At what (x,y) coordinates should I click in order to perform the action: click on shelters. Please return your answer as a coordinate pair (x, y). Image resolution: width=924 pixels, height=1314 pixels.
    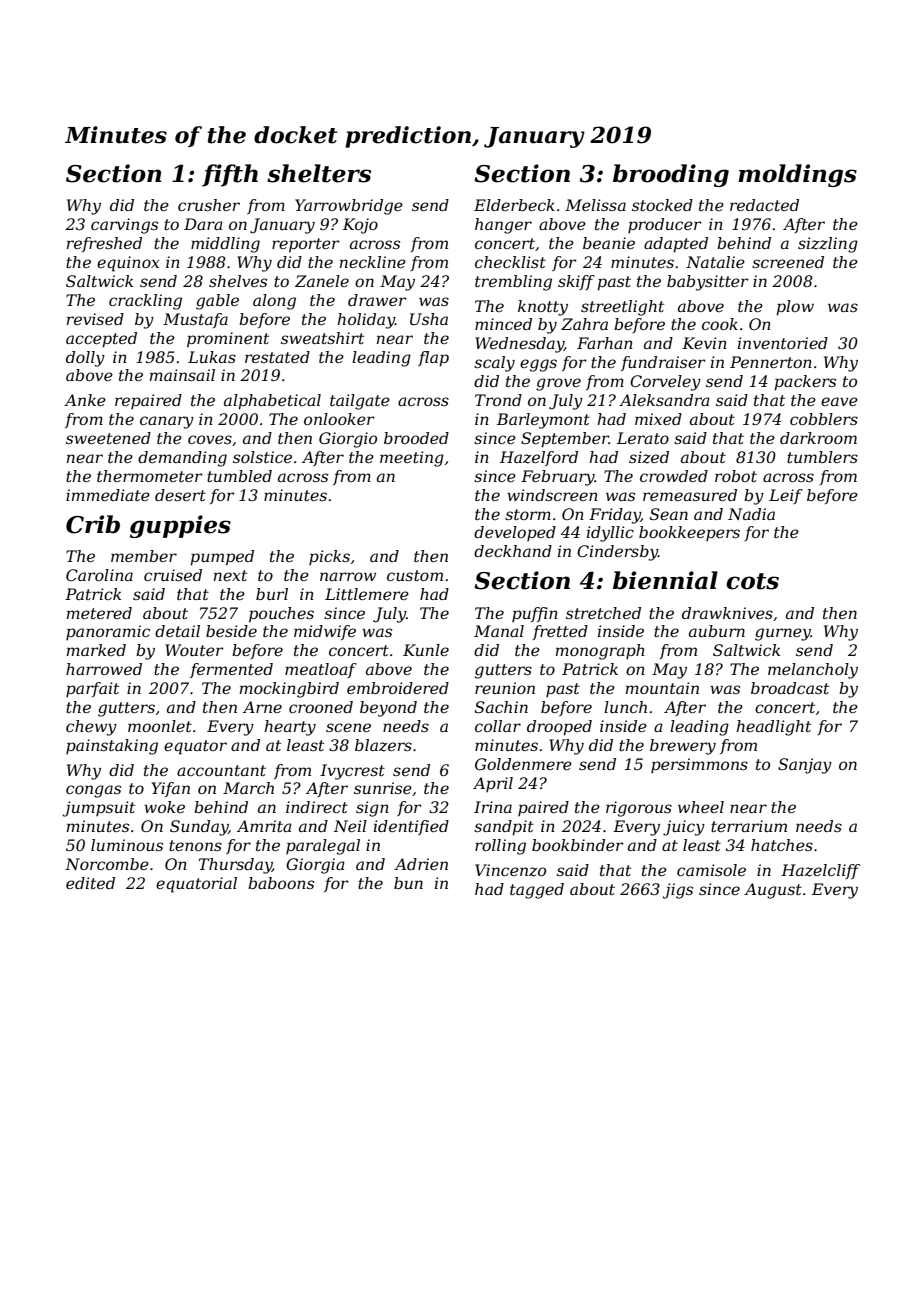
    Looking at the image, I should click on (319, 173).
